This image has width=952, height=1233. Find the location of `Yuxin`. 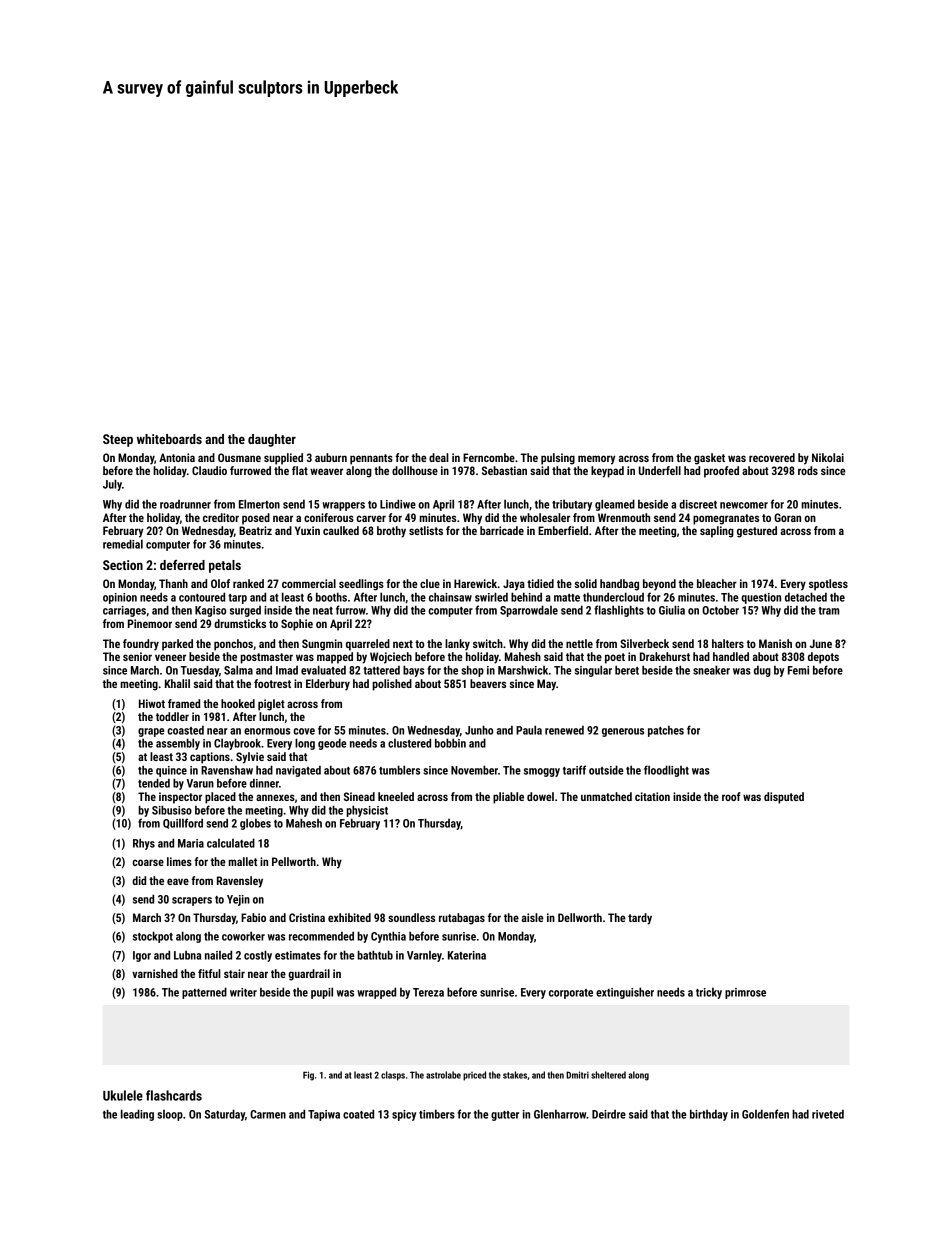

Yuxin is located at coordinates (307, 530).
